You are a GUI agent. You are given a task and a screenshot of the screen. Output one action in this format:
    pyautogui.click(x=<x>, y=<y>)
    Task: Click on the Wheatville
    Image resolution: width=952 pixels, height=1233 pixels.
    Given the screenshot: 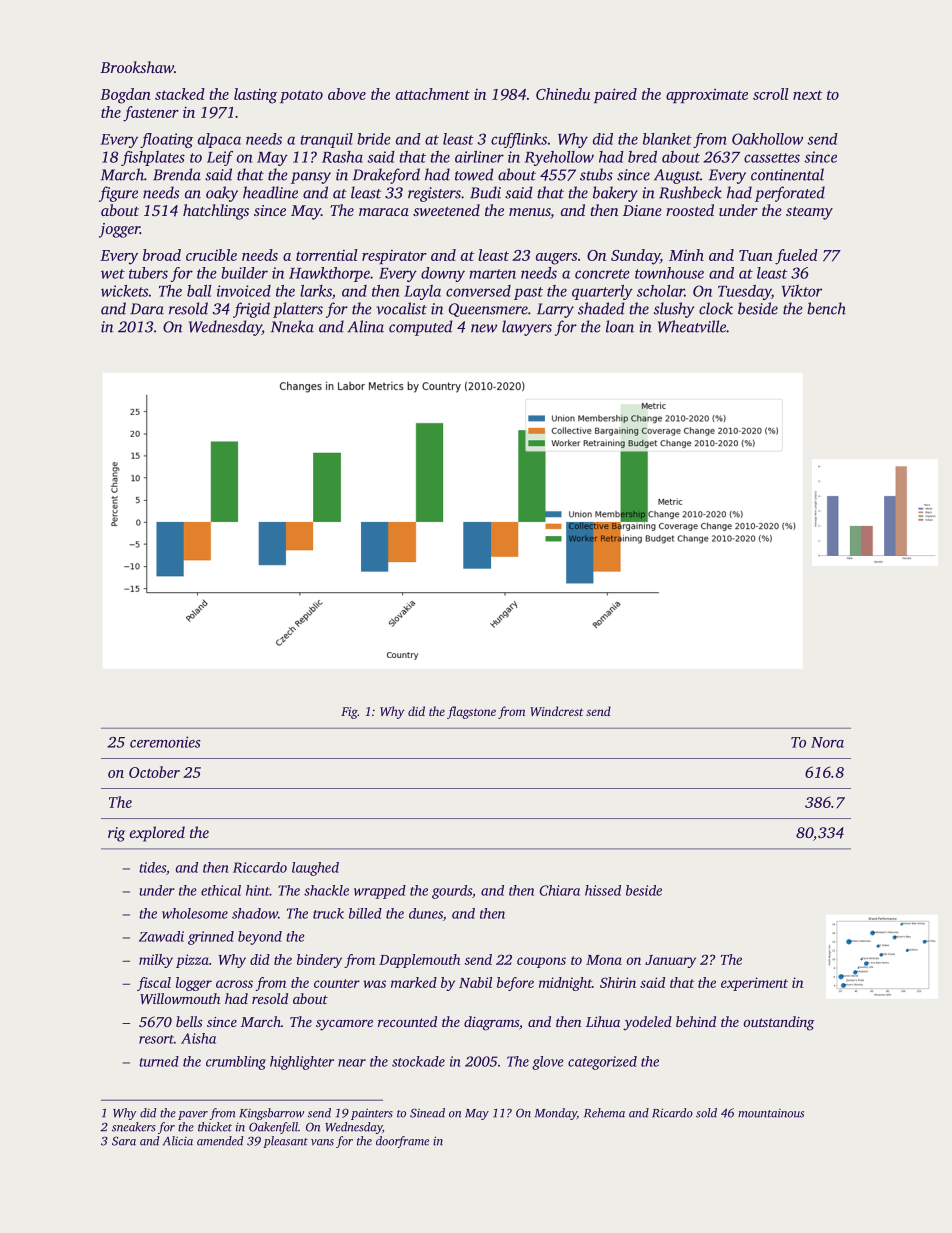 What is the action you would take?
    pyautogui.click(x=692, y=326)
